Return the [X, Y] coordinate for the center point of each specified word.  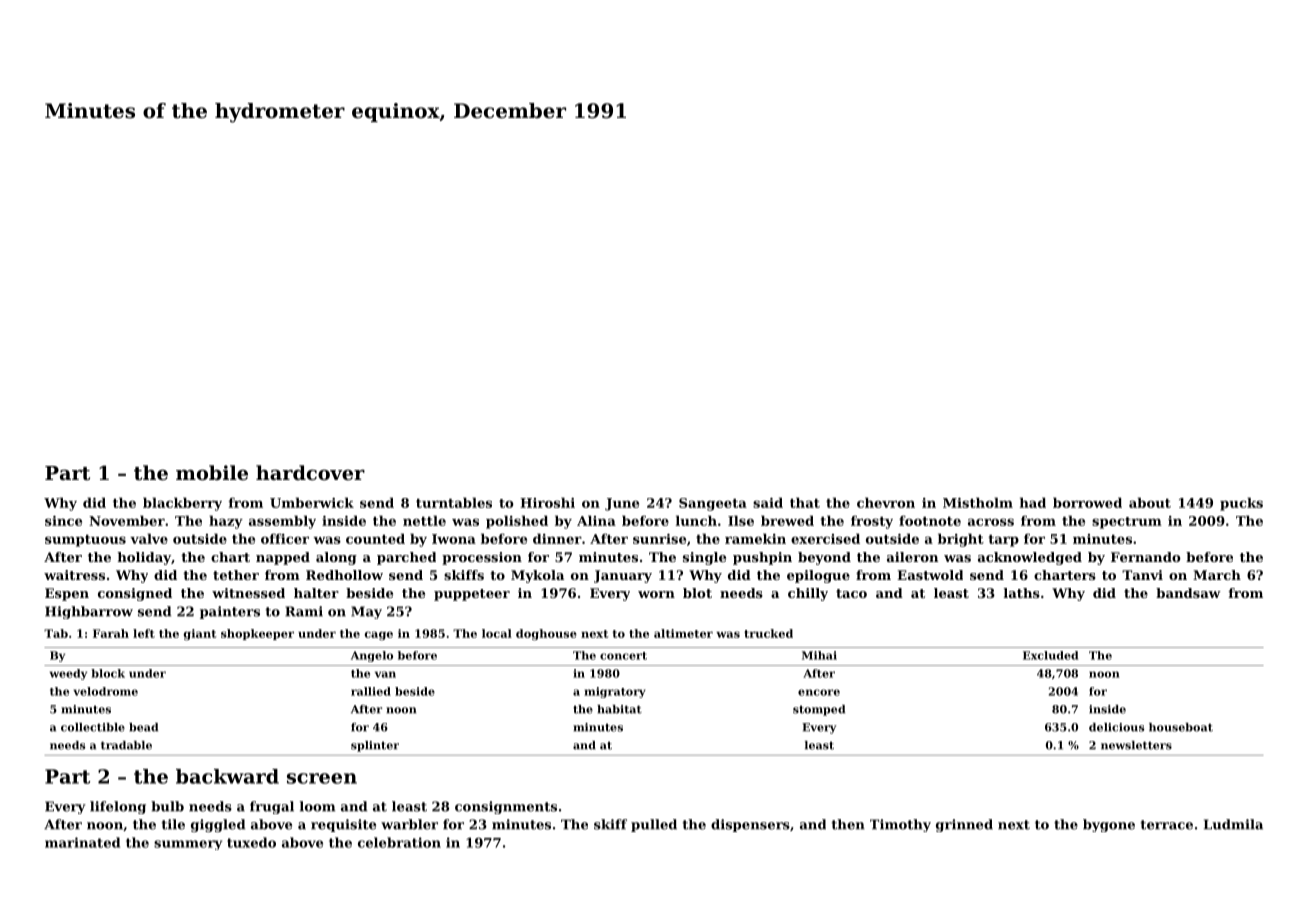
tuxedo [251, 842]
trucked [768, 633]
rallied [371, 691]
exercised [825, 538]
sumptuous [85, 541]
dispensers [750, 825]
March [1217, 575]
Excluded [1051, 655]
